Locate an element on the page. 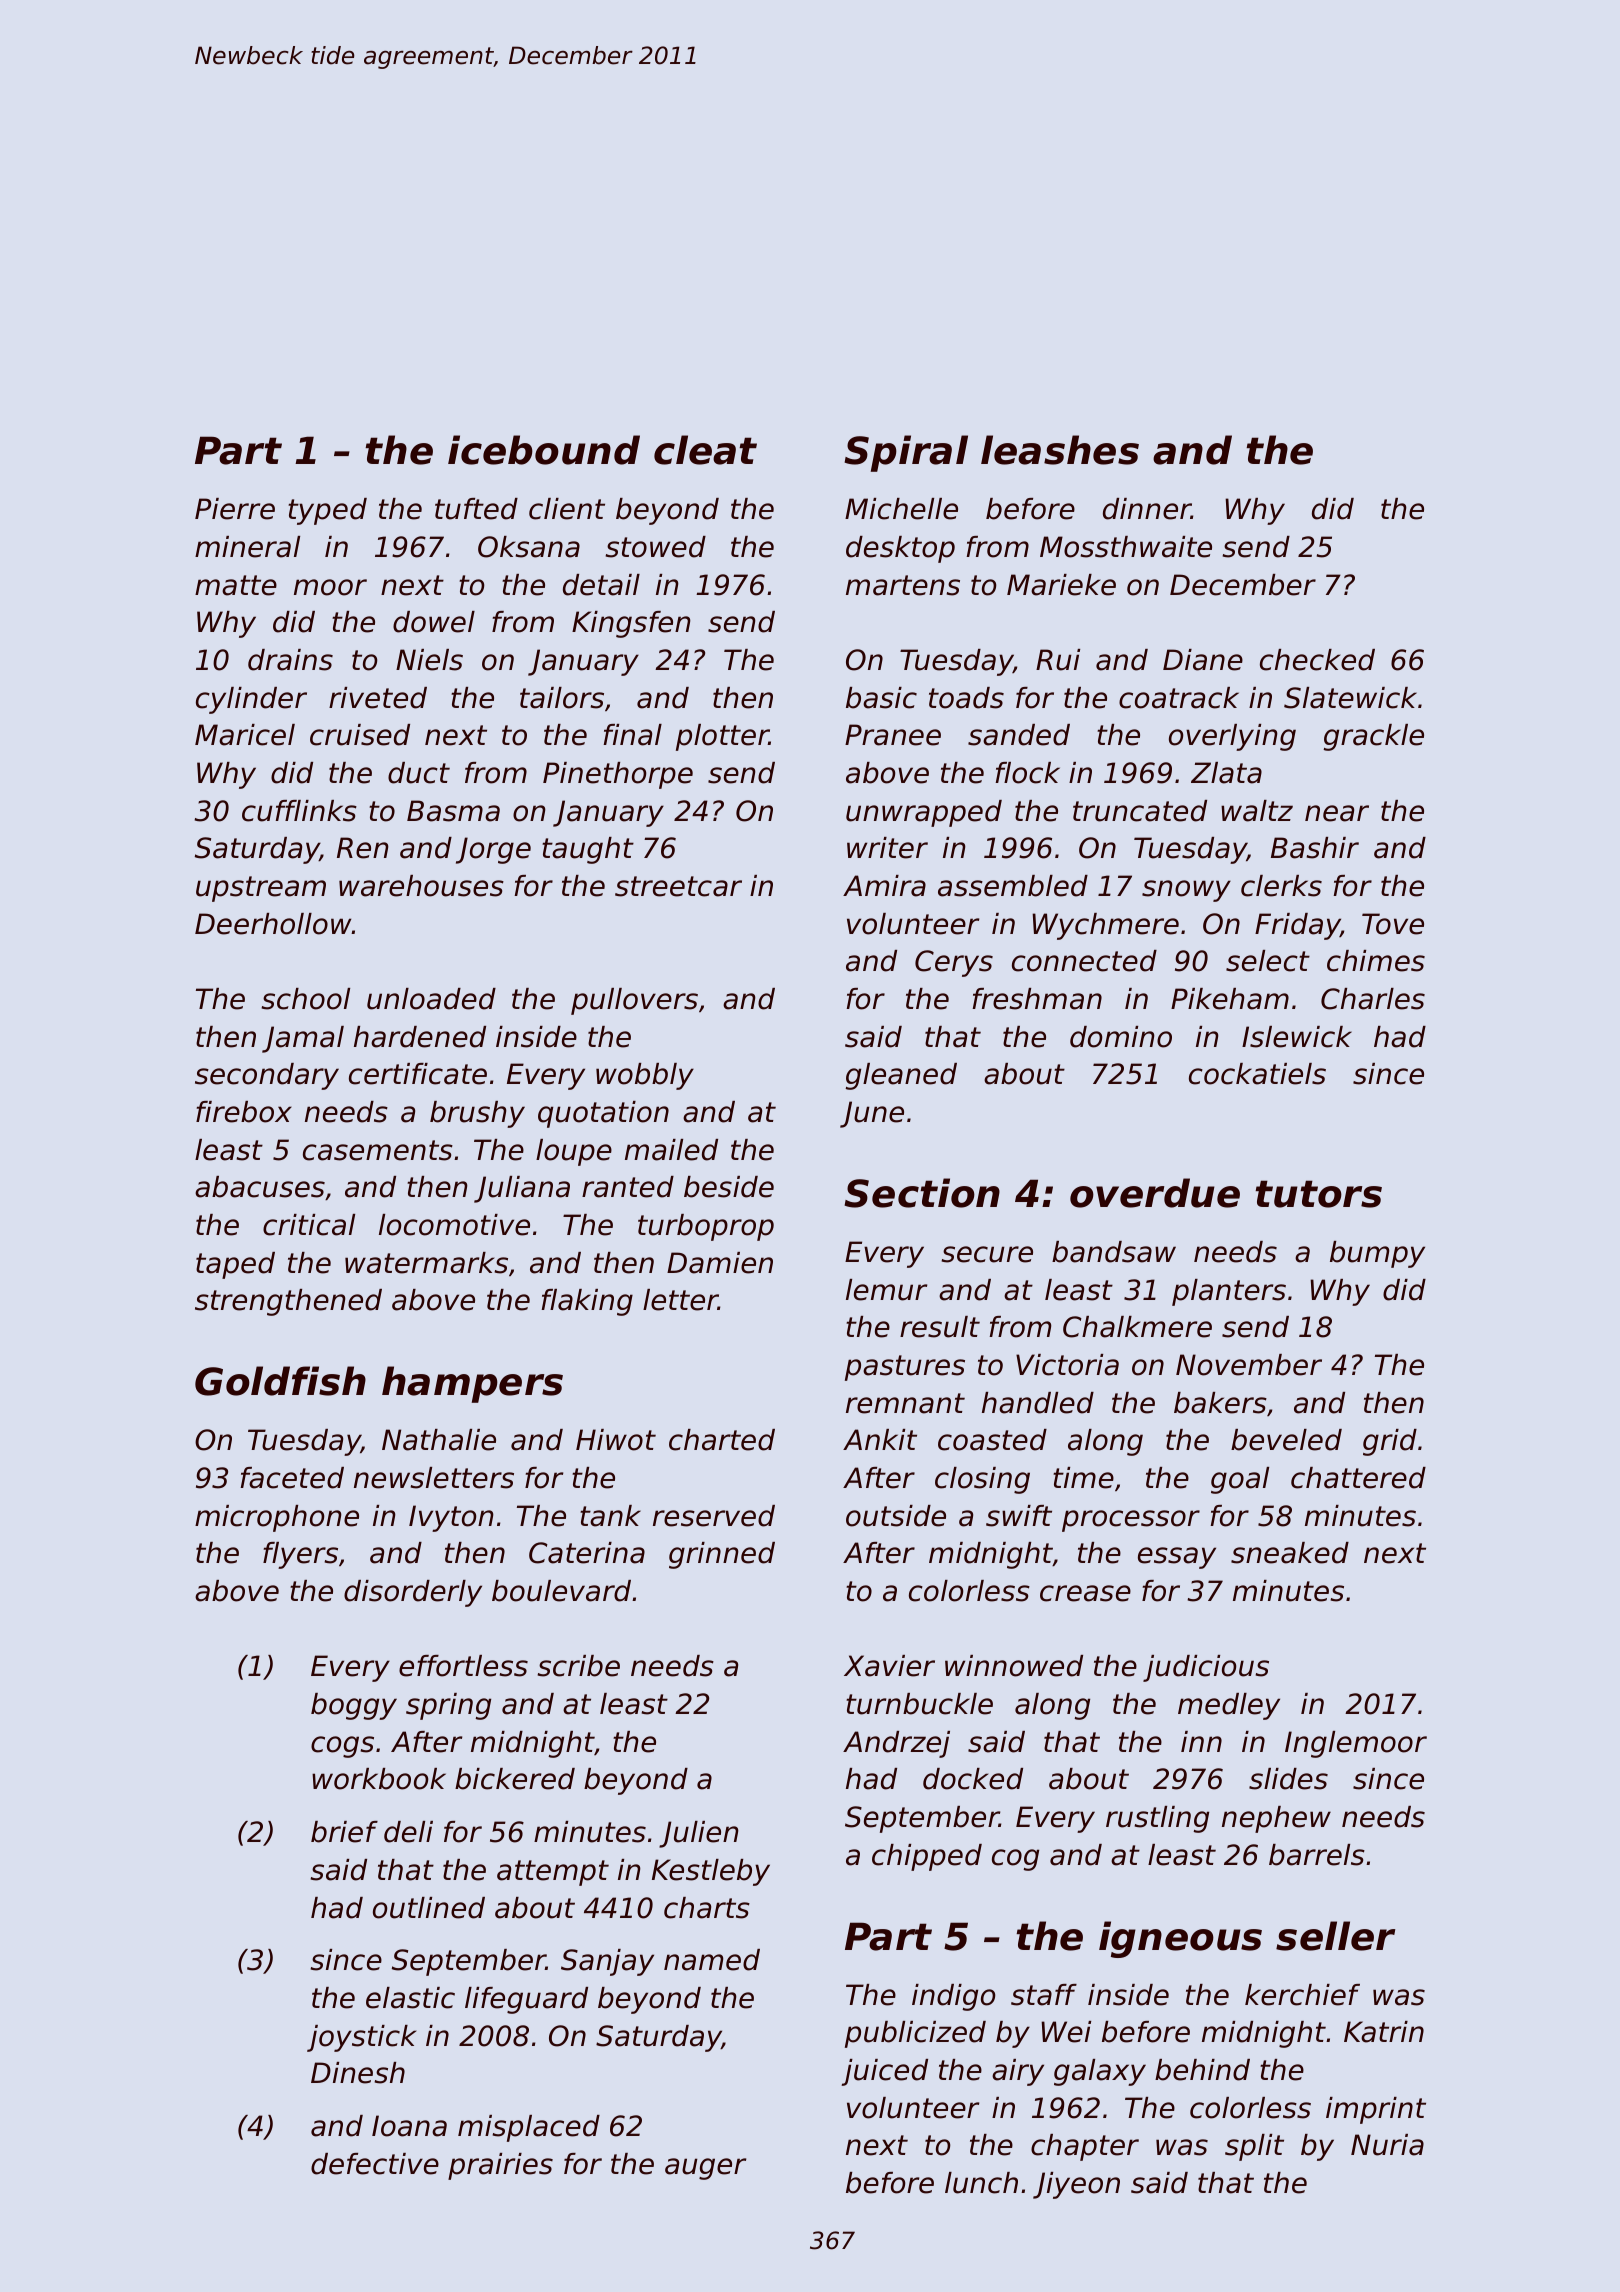  cleat is located at coordinates (705, 450).
